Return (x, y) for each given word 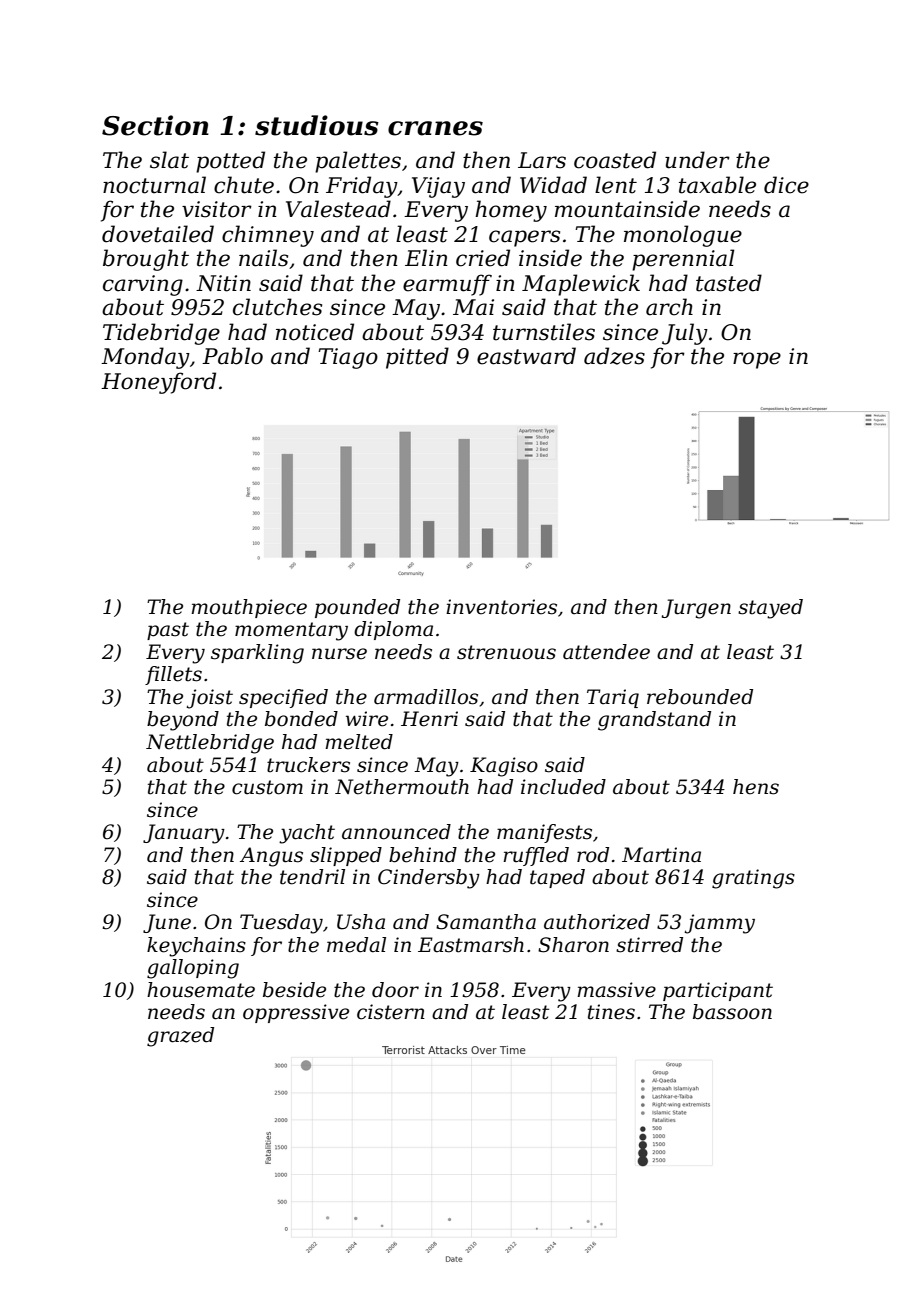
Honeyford (158, 383)
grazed (180, 1037)
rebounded (700, 697)
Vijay (438, 187)
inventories (501, 607)
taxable (717, 185)
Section (155, 125)
